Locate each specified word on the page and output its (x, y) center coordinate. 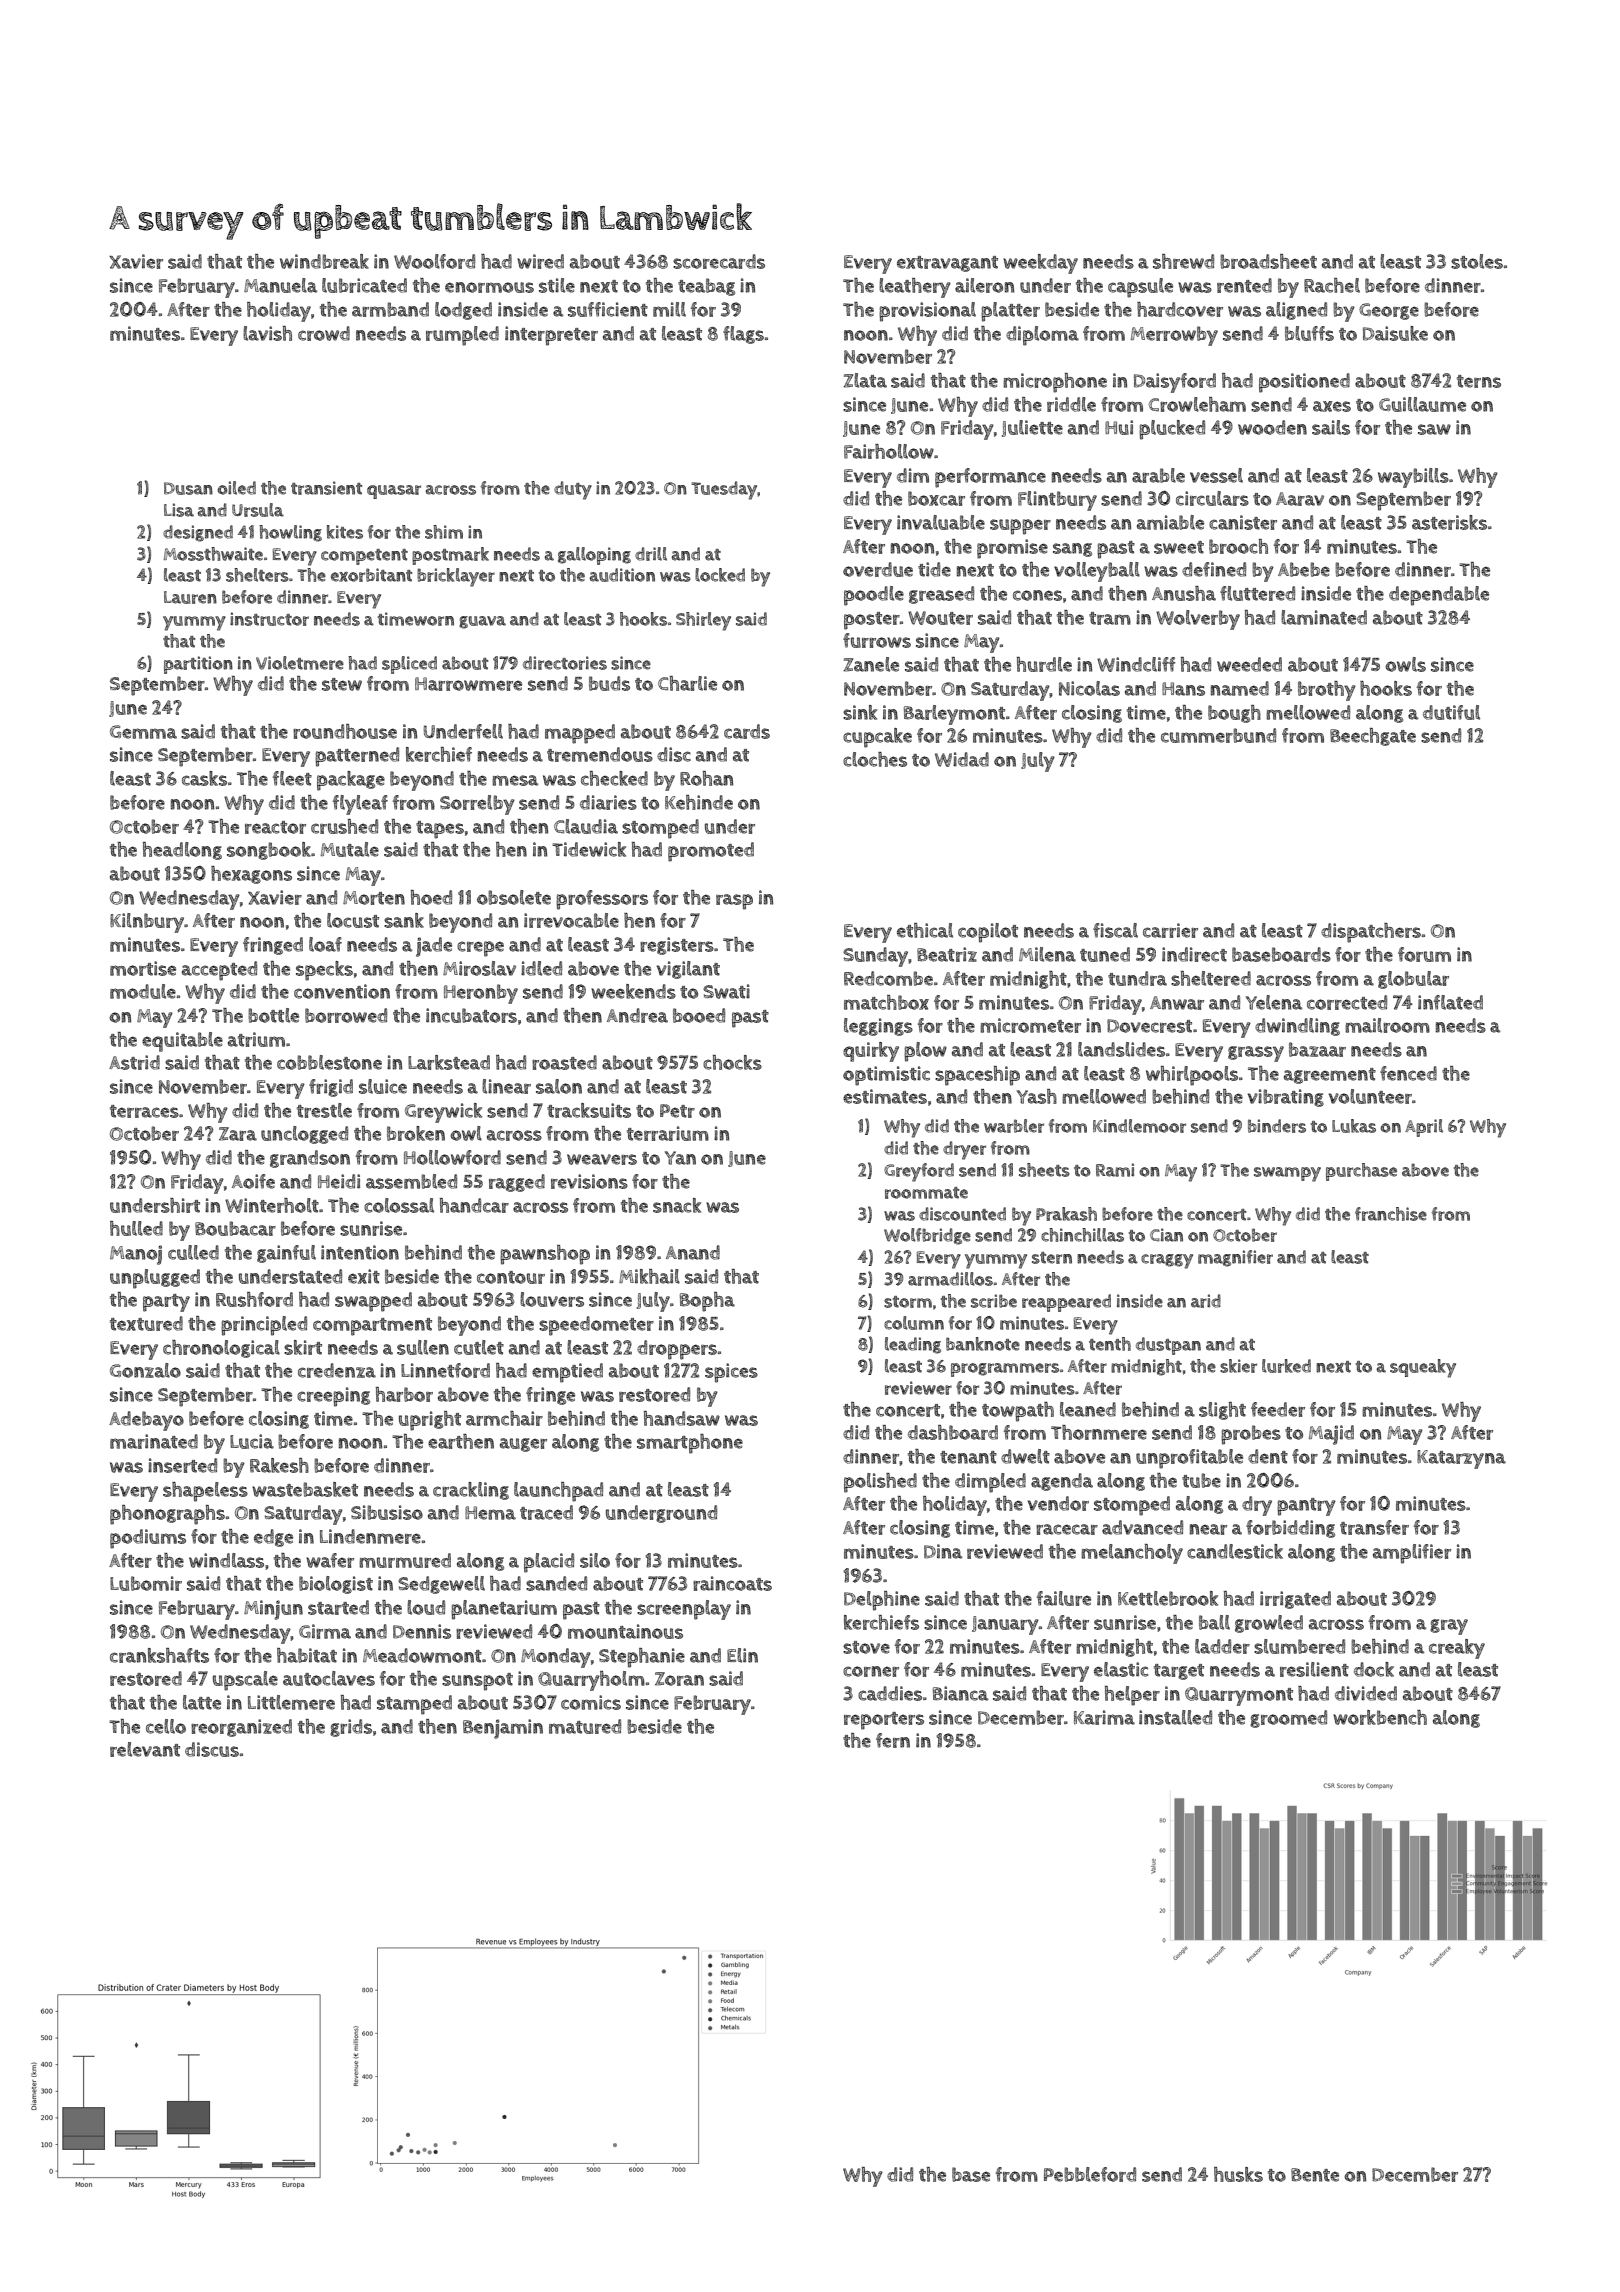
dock (1374, 1669)
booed (699, 1015)
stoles (1477, 261)
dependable (1439, 596)
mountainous (625, 1631)
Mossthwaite (213, 554)
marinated (154, 1441)
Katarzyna (1461, 1459)
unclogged (304, 1135)
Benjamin (503, 1729)
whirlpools (1192, 1076)
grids (351, 1728)
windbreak (324, 261)
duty (573, 490)
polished (880, 1483)
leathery (915, 288)
